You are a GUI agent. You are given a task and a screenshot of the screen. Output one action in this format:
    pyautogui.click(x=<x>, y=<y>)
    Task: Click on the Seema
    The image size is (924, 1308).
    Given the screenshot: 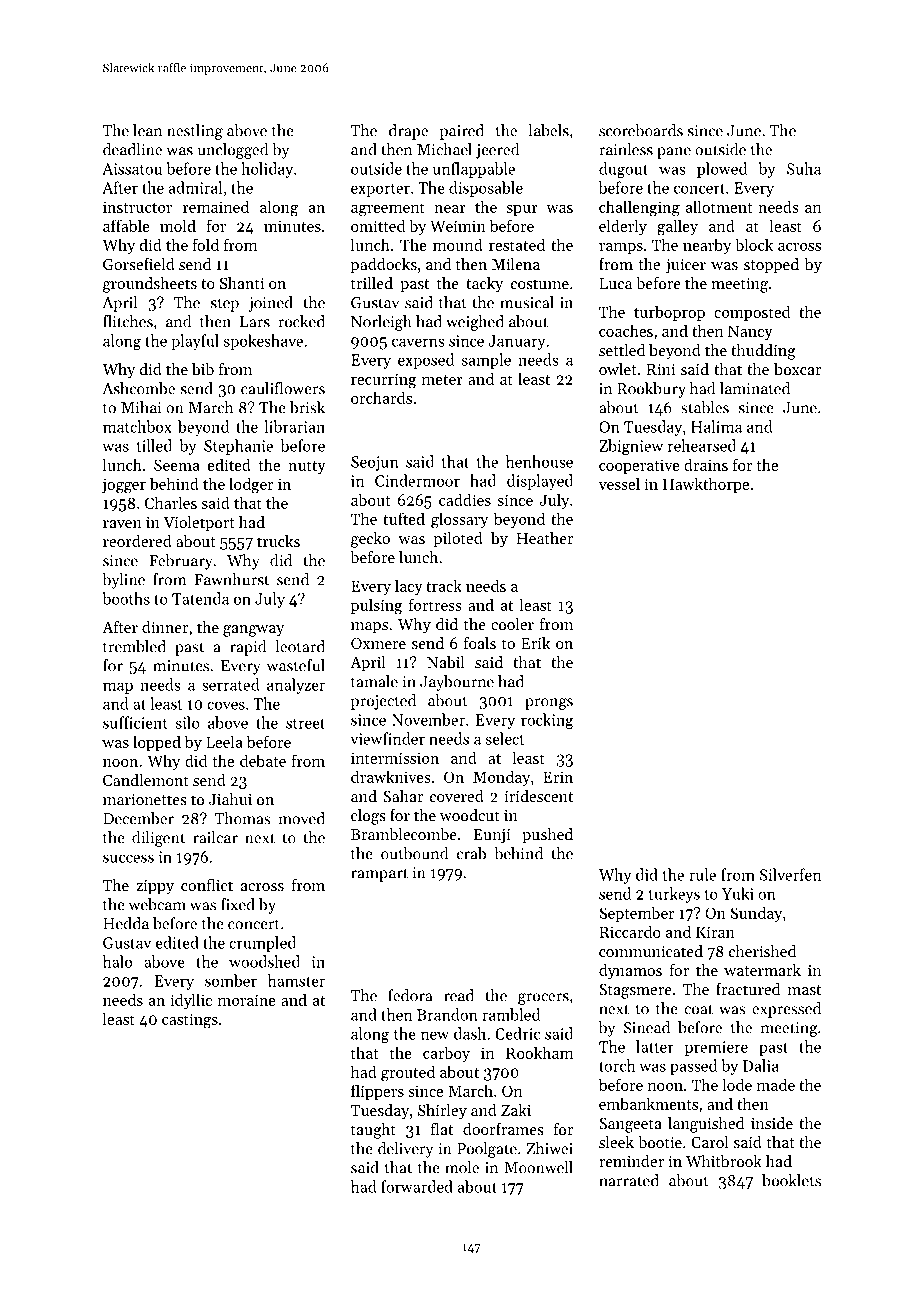 What is the action you would take?
    pyautogui.click(x=177, y=465)
